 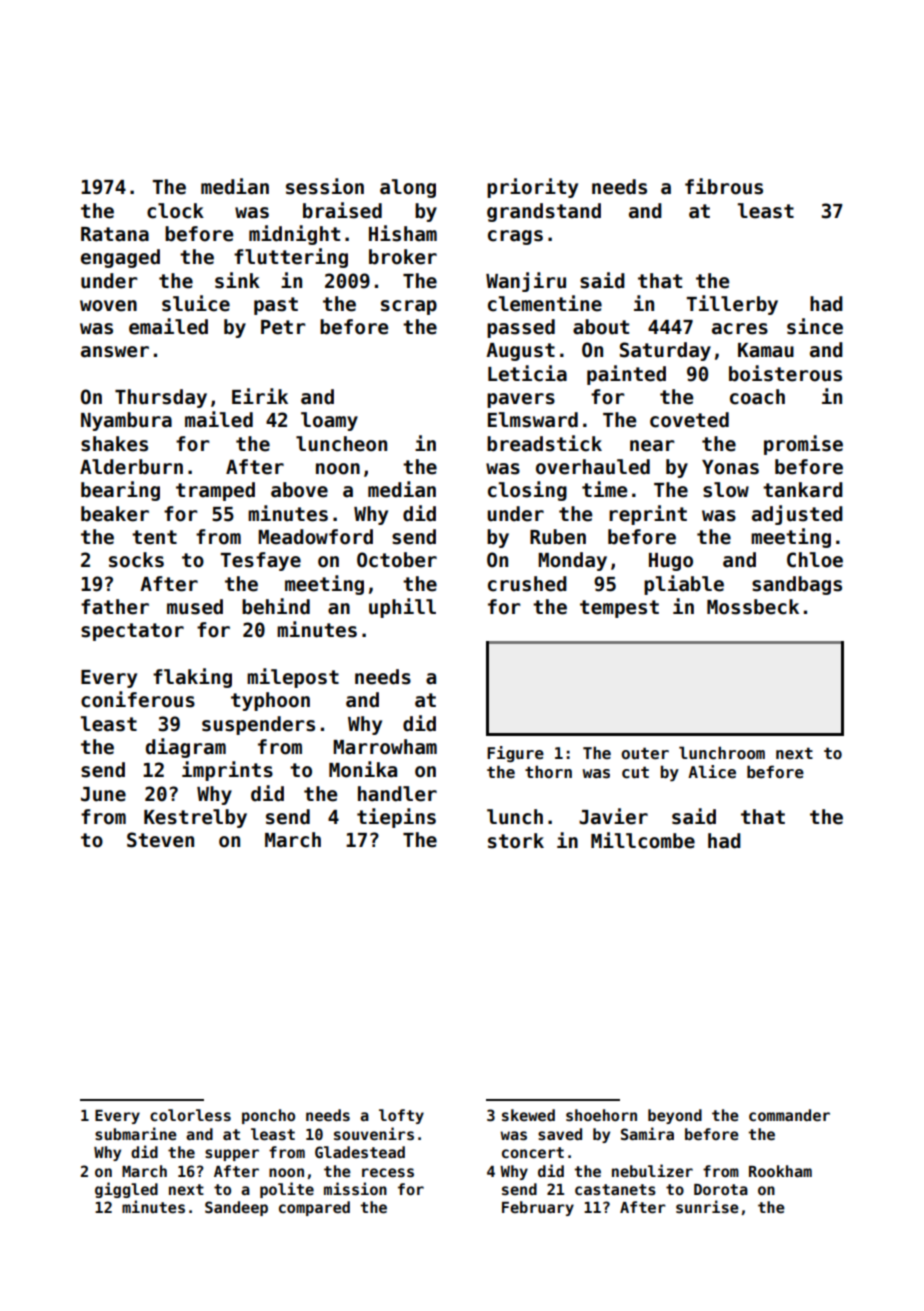 What do you see at coordinates (195, 818) in the page?
I see `Kestrelby` at bounding box center [195, 818].
